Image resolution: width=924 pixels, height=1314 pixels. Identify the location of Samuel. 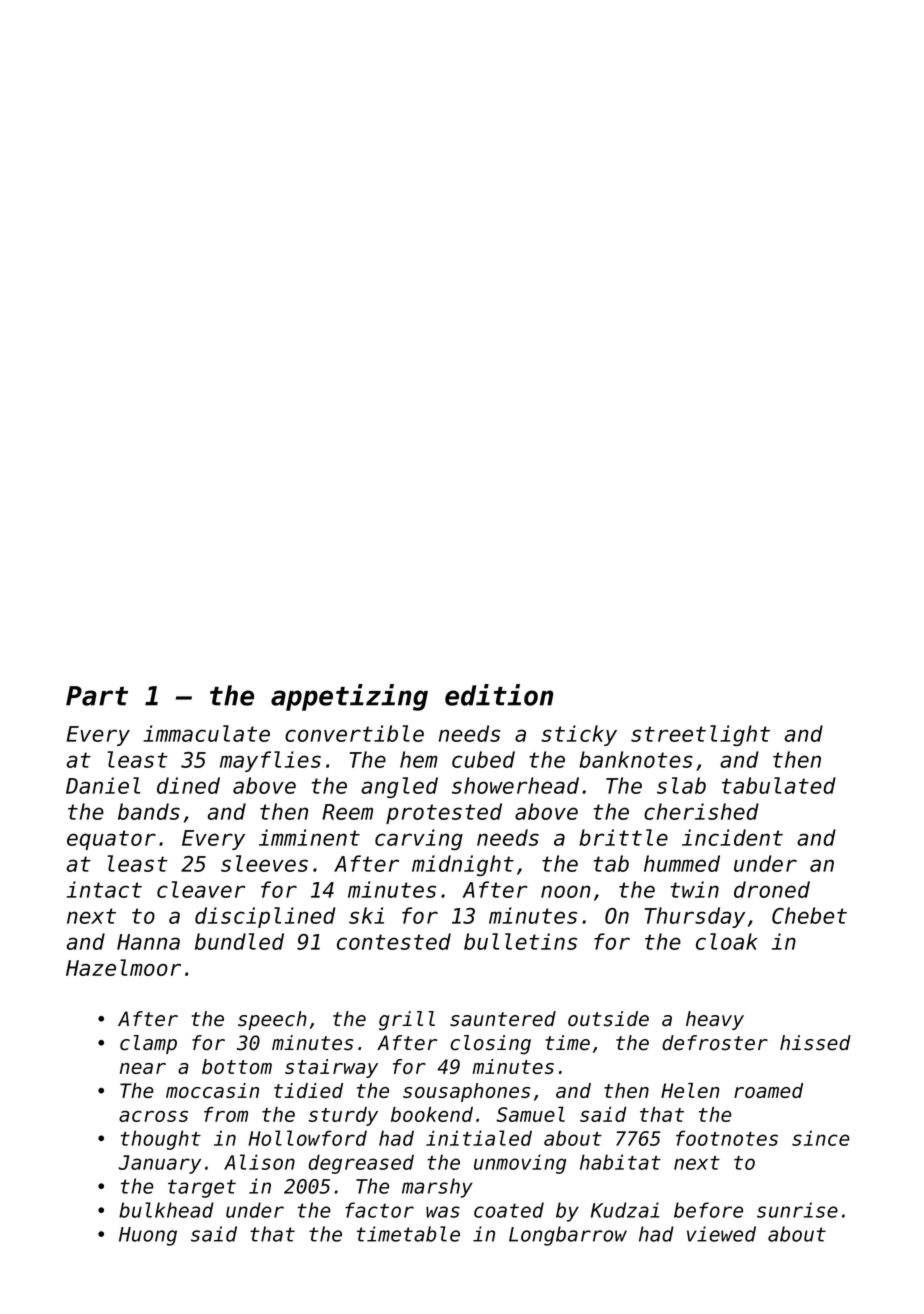
(530, 1114).
